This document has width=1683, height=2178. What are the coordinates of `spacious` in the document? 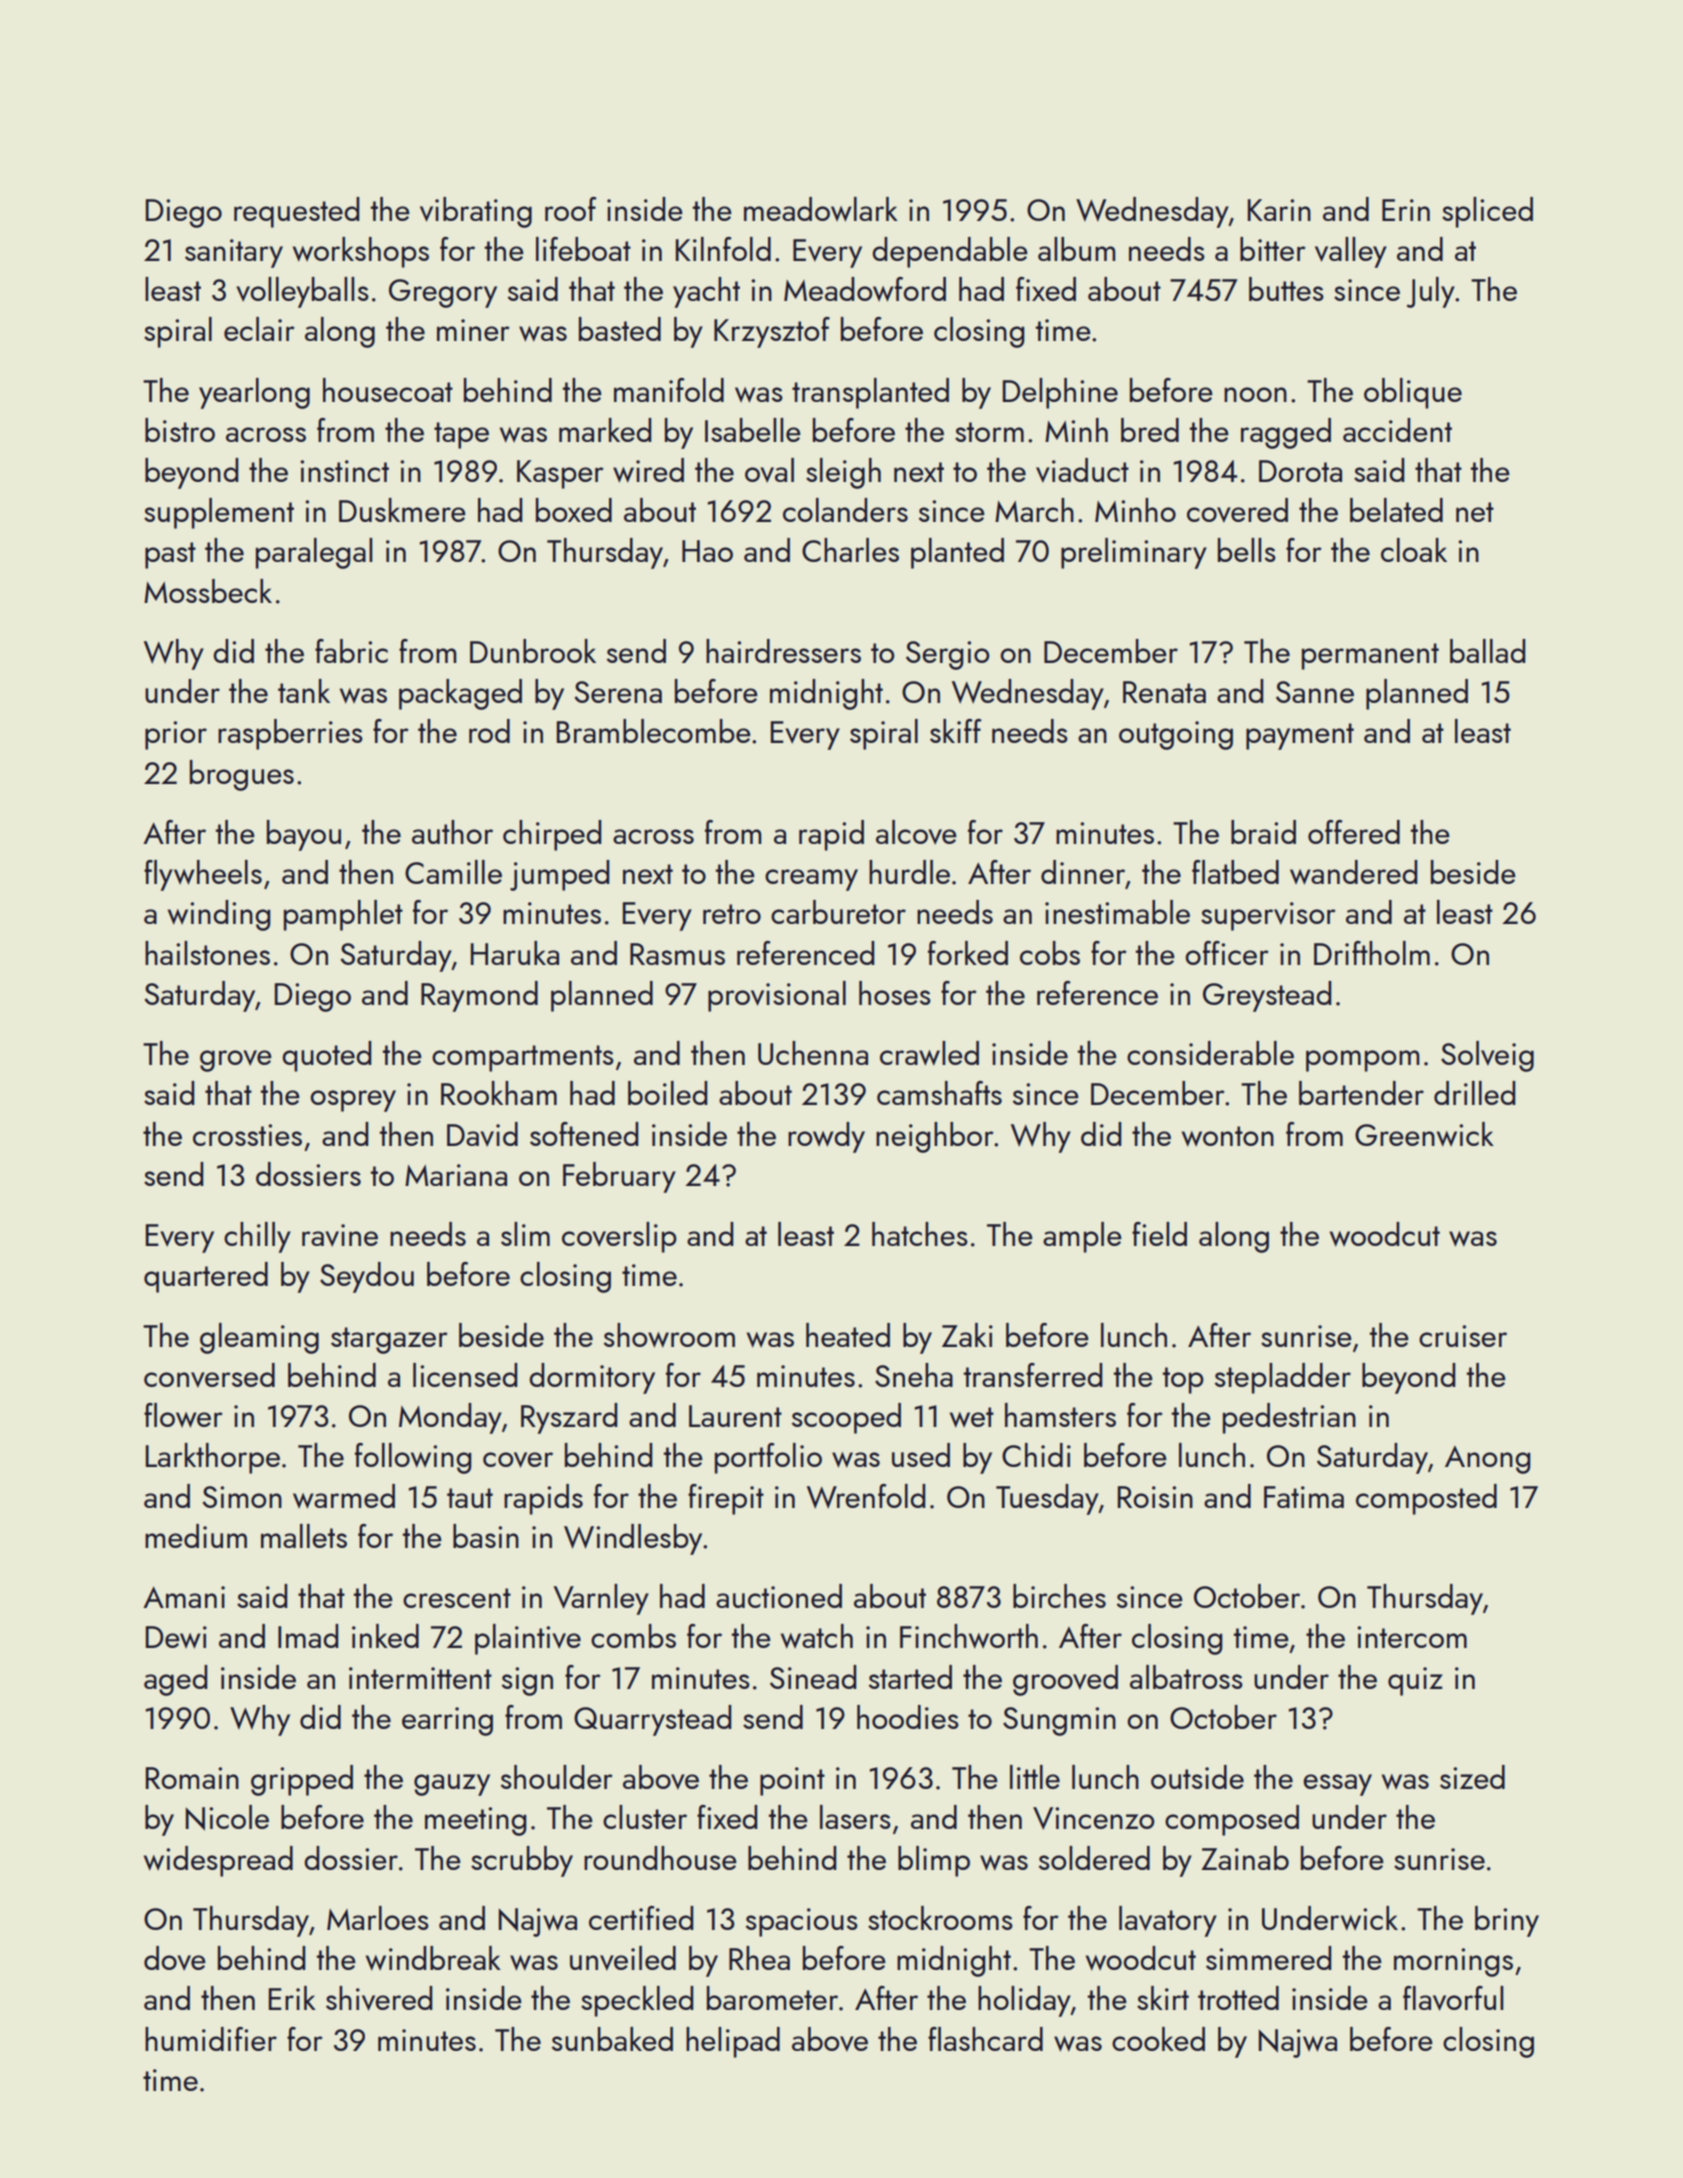 It's located at (802, 1922).
